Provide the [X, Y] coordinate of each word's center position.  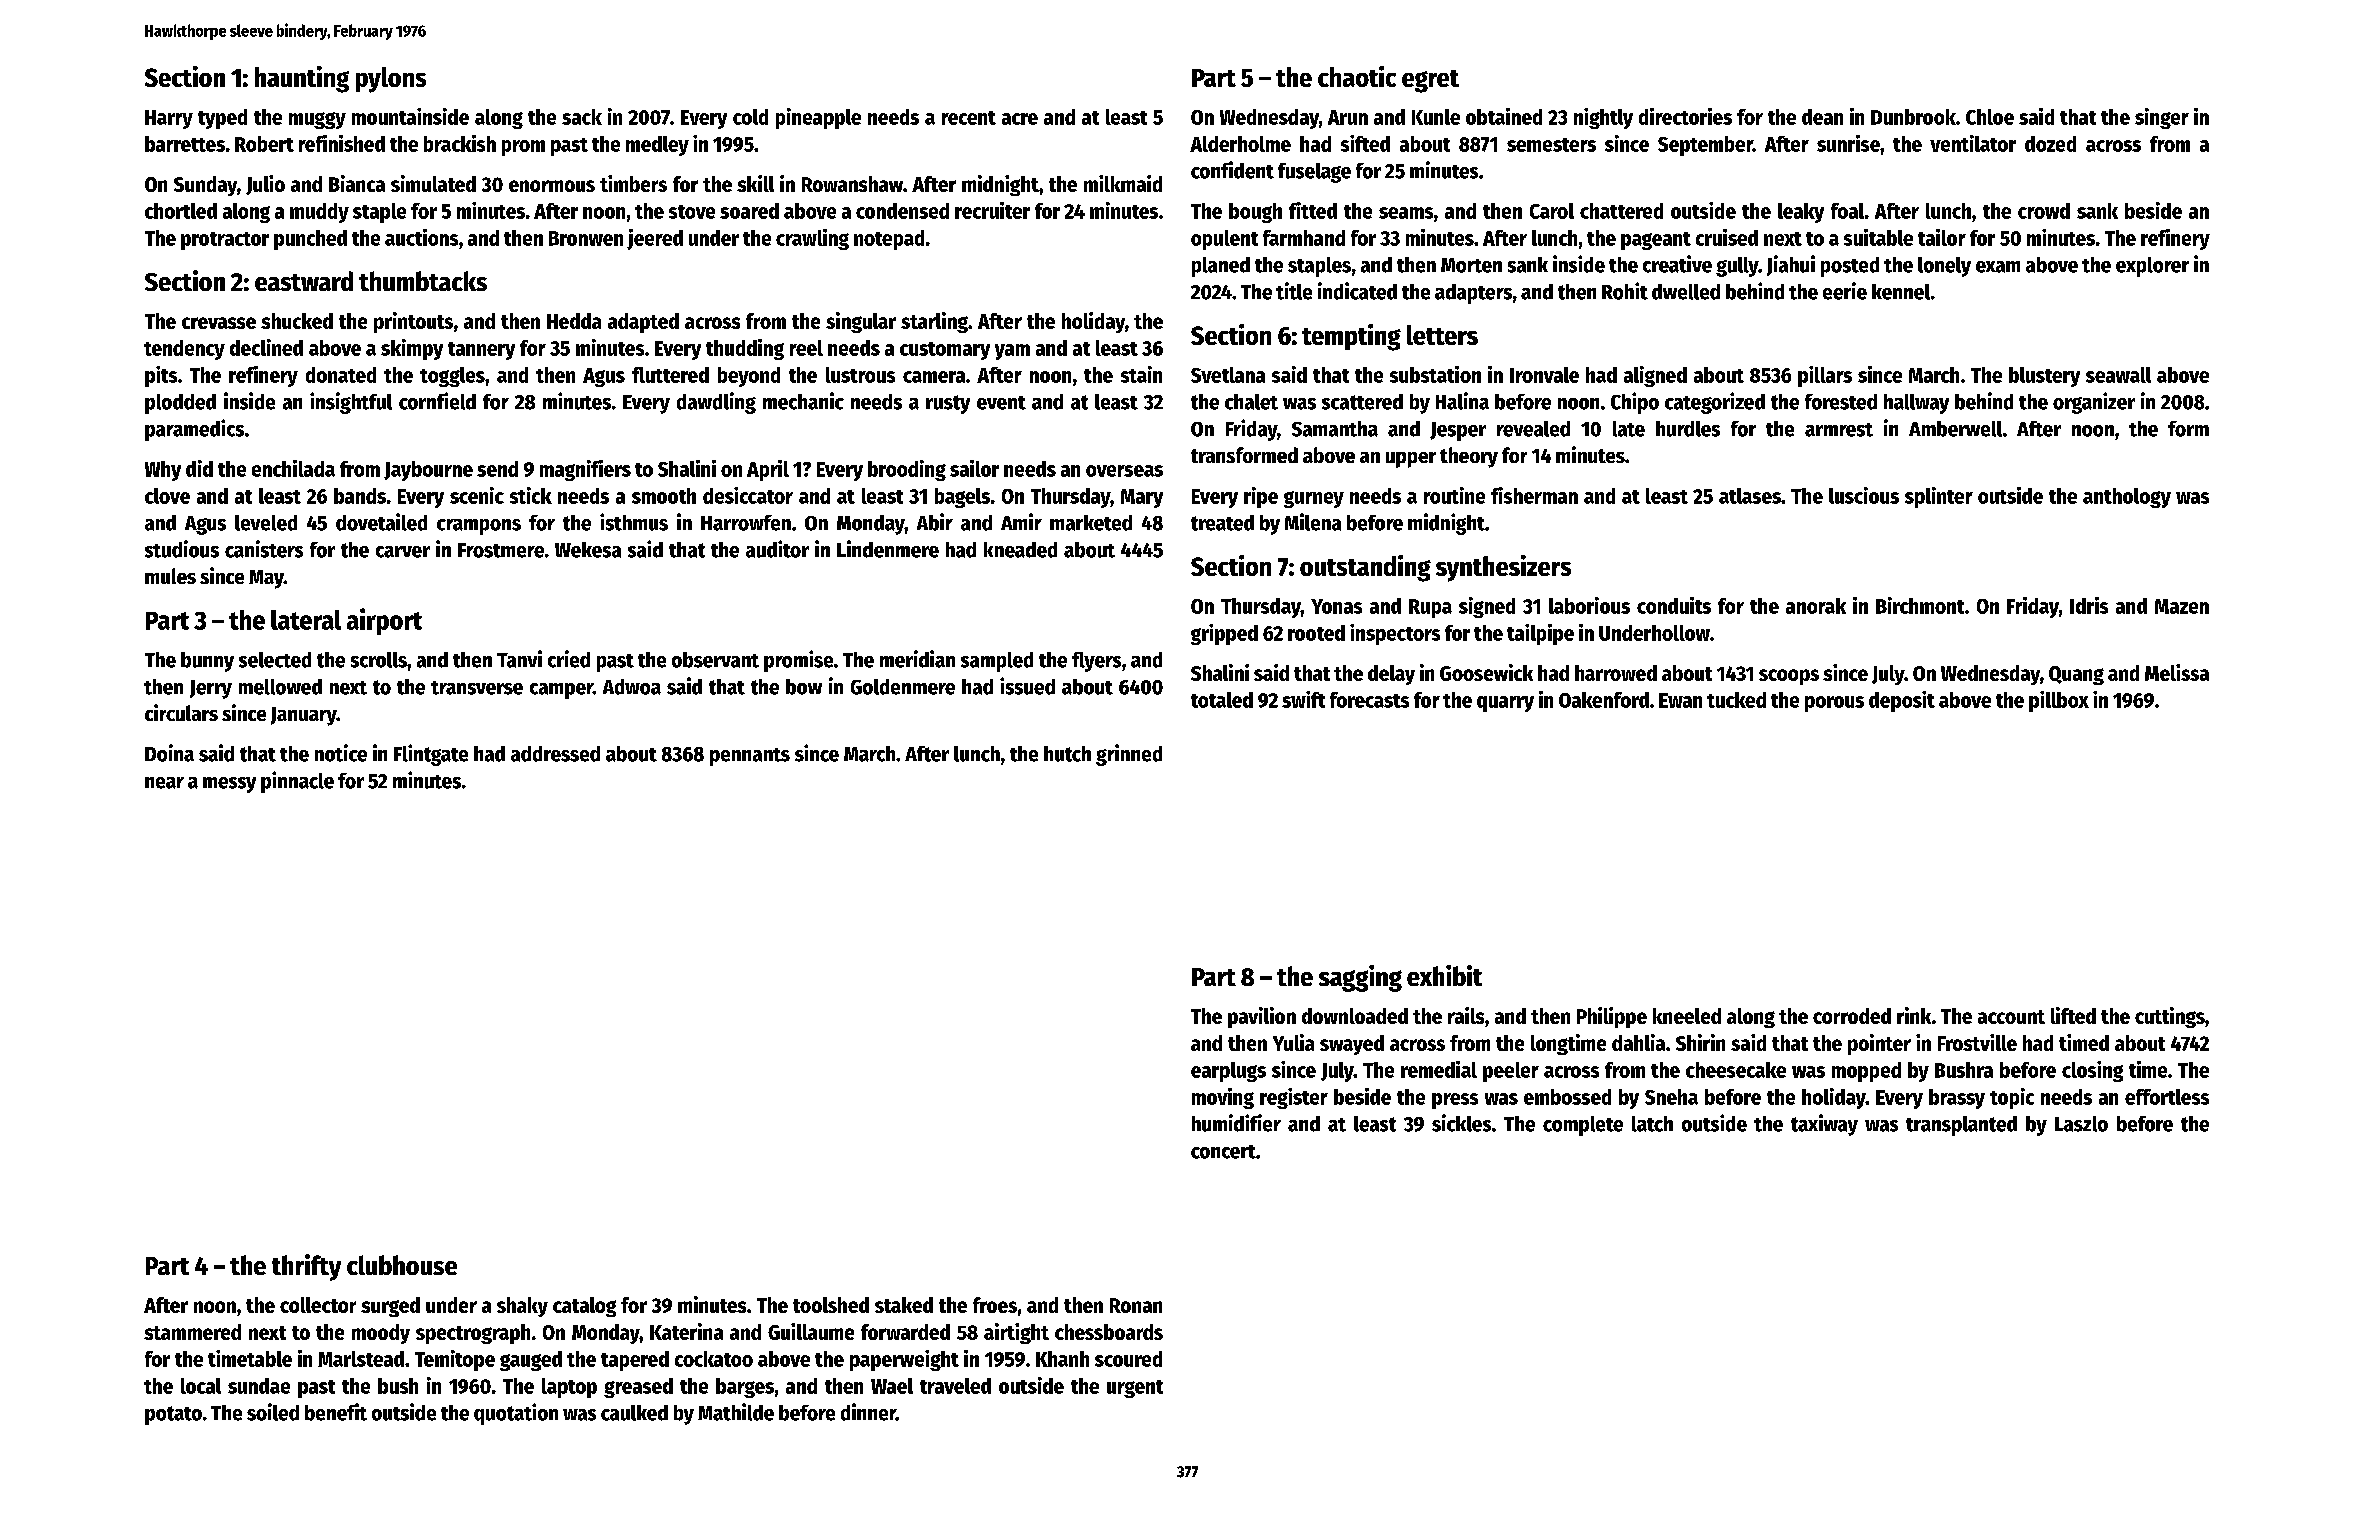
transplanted [1961, 1126]
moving [1223, 1098]
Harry [169, 119]
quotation [516, 1414]
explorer [2152, 267]
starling [934, 322]
